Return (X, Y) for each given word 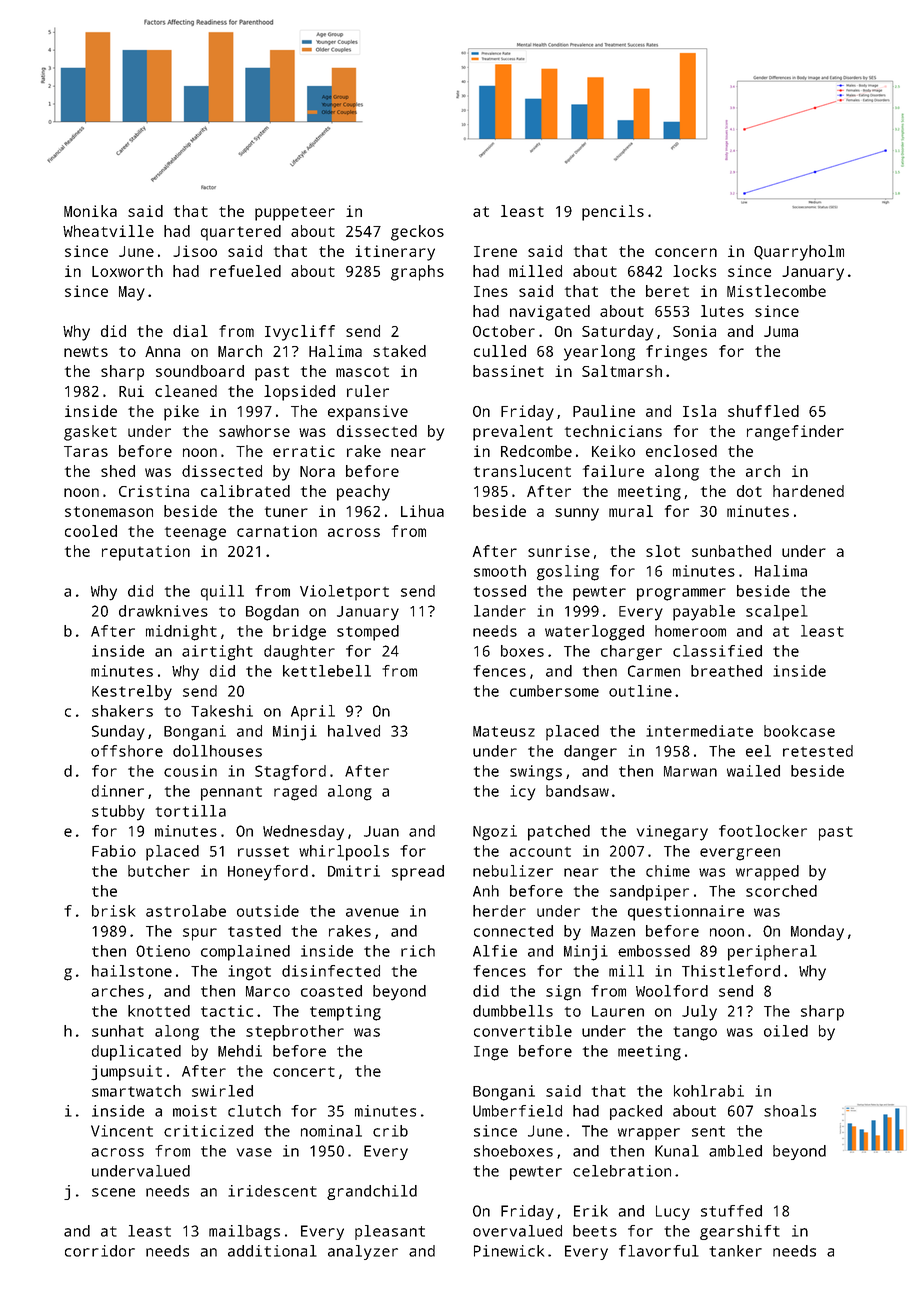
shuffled (763, 411)
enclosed (681, 451)
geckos (417, 233)
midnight (181, 633)
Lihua (422, 511)
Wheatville (108, 231)
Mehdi (240, 1051)
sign (563, 993)
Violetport (344, 593)
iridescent (272, 1191)
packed (636, 1112)
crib (390, 1131)
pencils (613, 213)
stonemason (109, 511)
